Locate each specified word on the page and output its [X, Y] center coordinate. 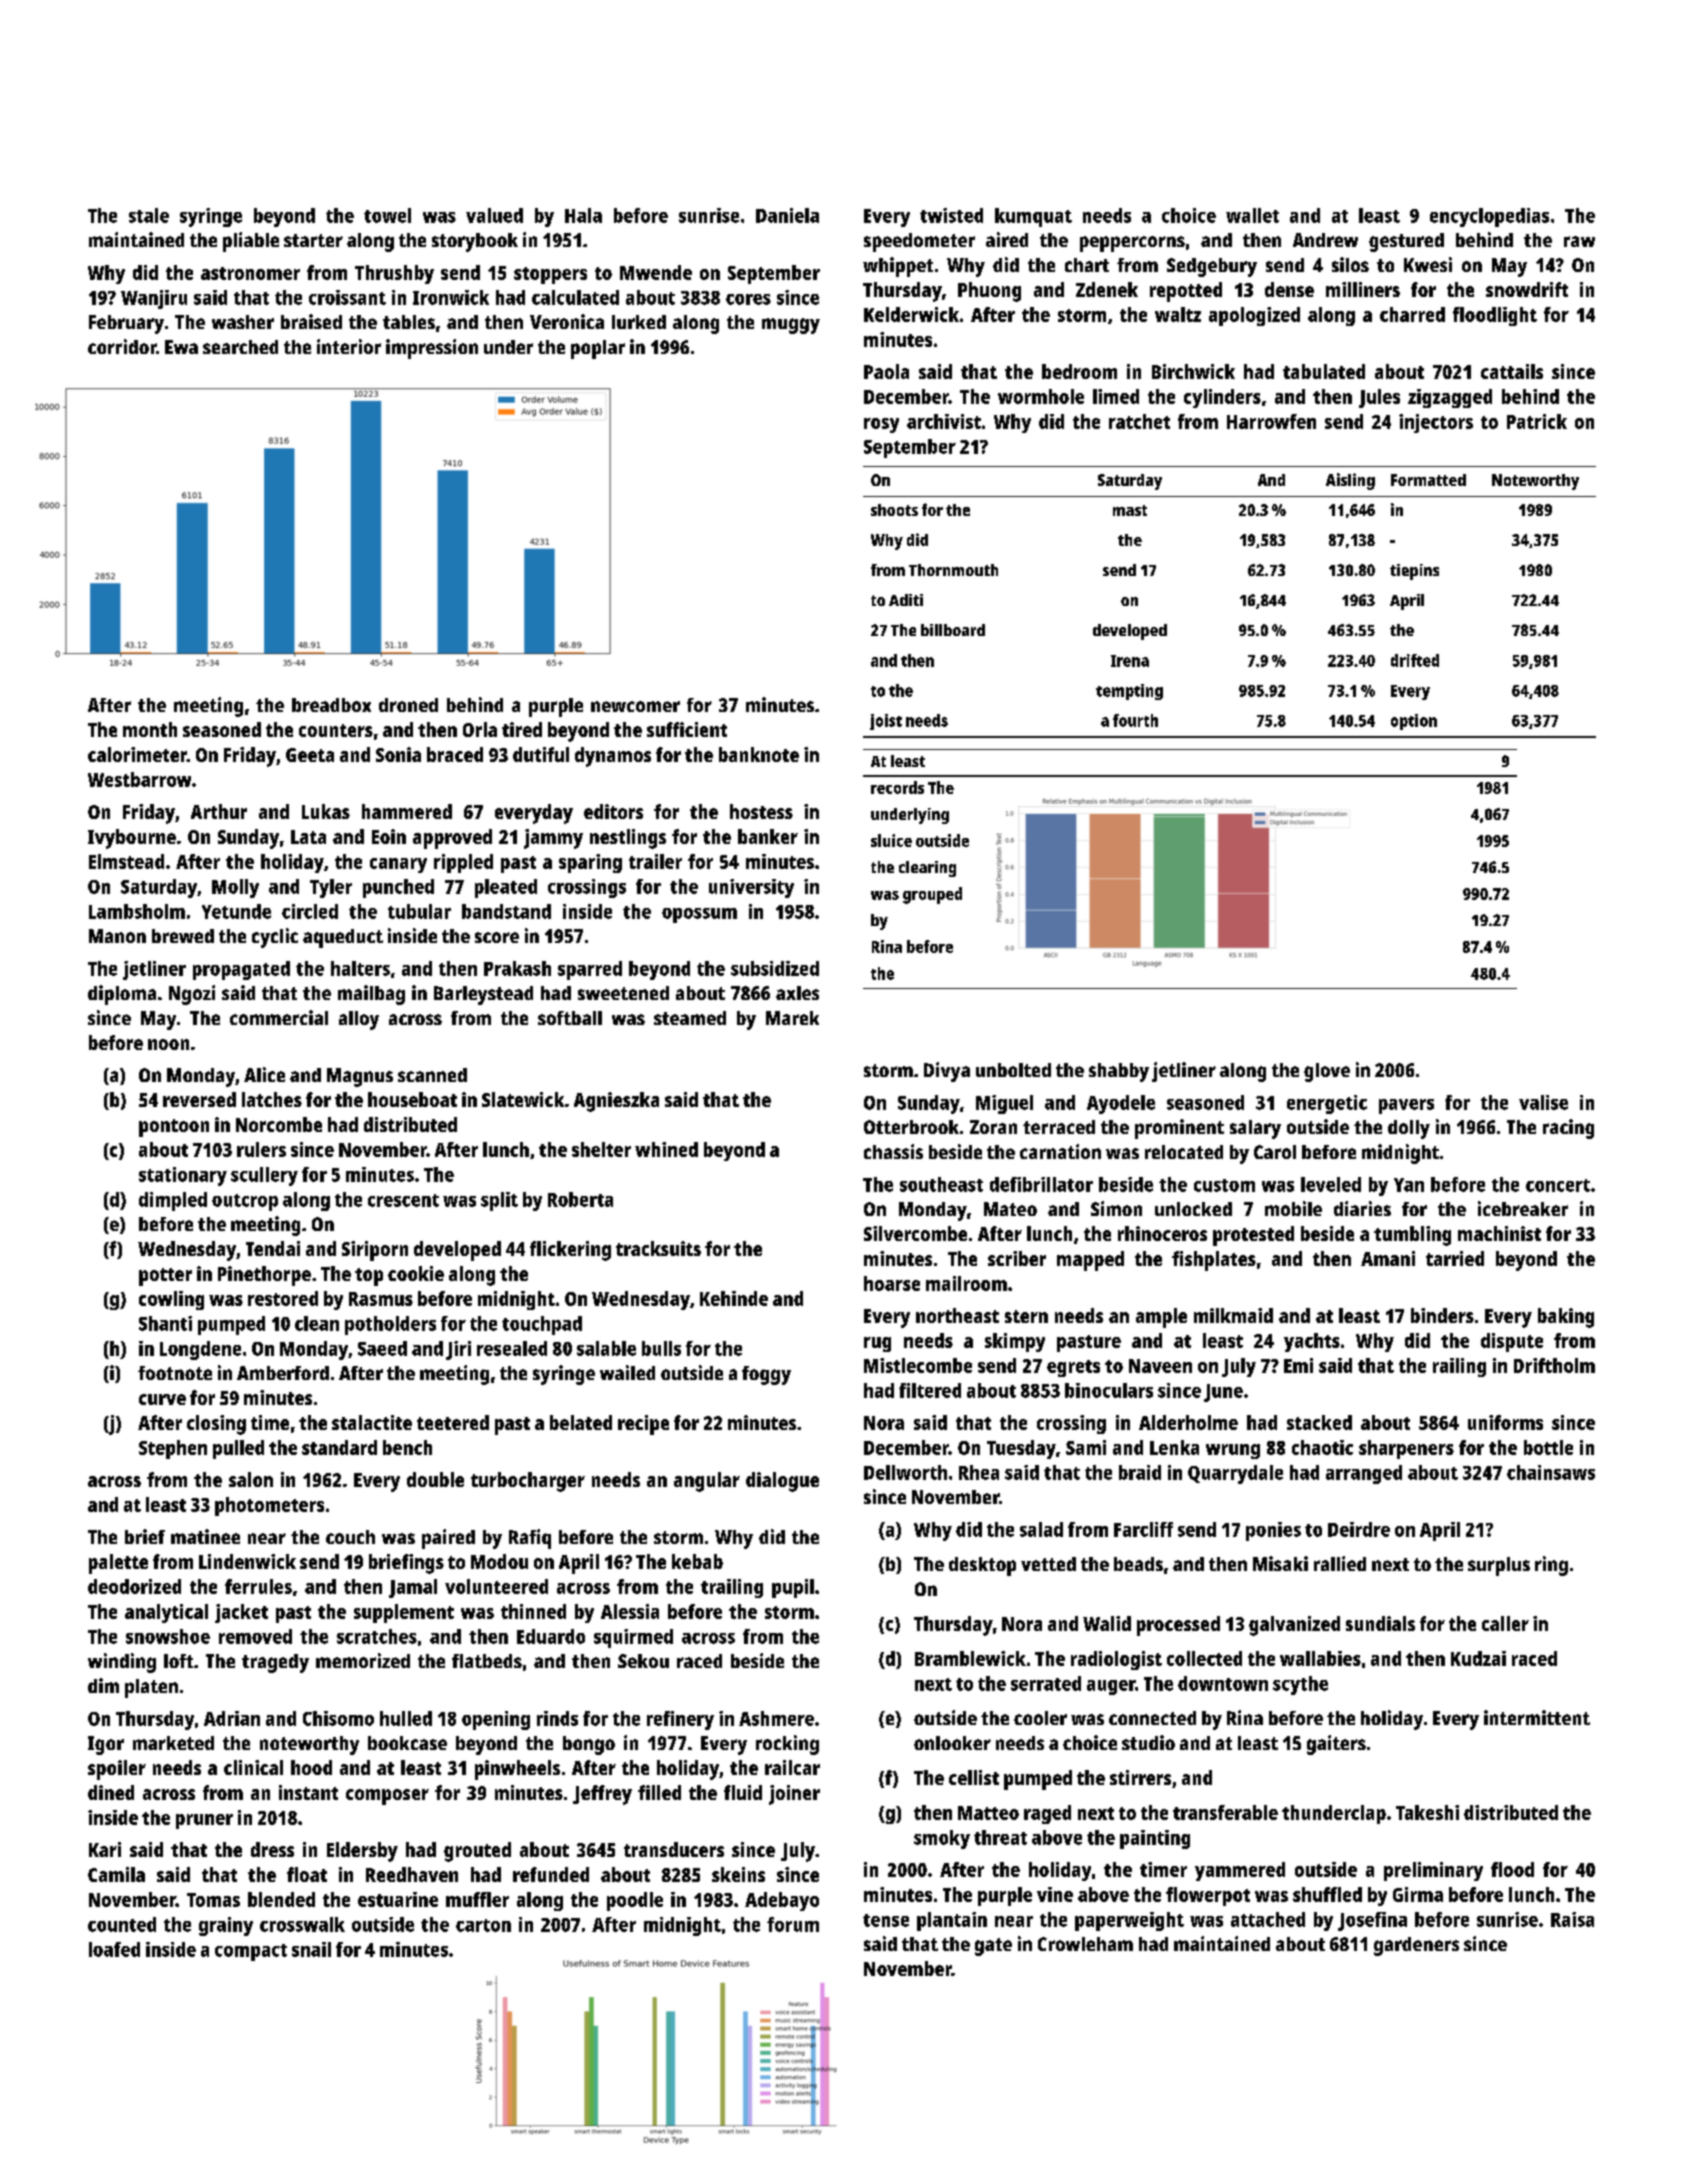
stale [149, 215]
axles [797, 993]
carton [483, 1925]
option [1414, 722]
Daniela [787, 215]
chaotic [1322, 1447]
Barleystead [483, 995]
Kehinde [734, 1298]
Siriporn [375, 1251]
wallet [1252, 215]
